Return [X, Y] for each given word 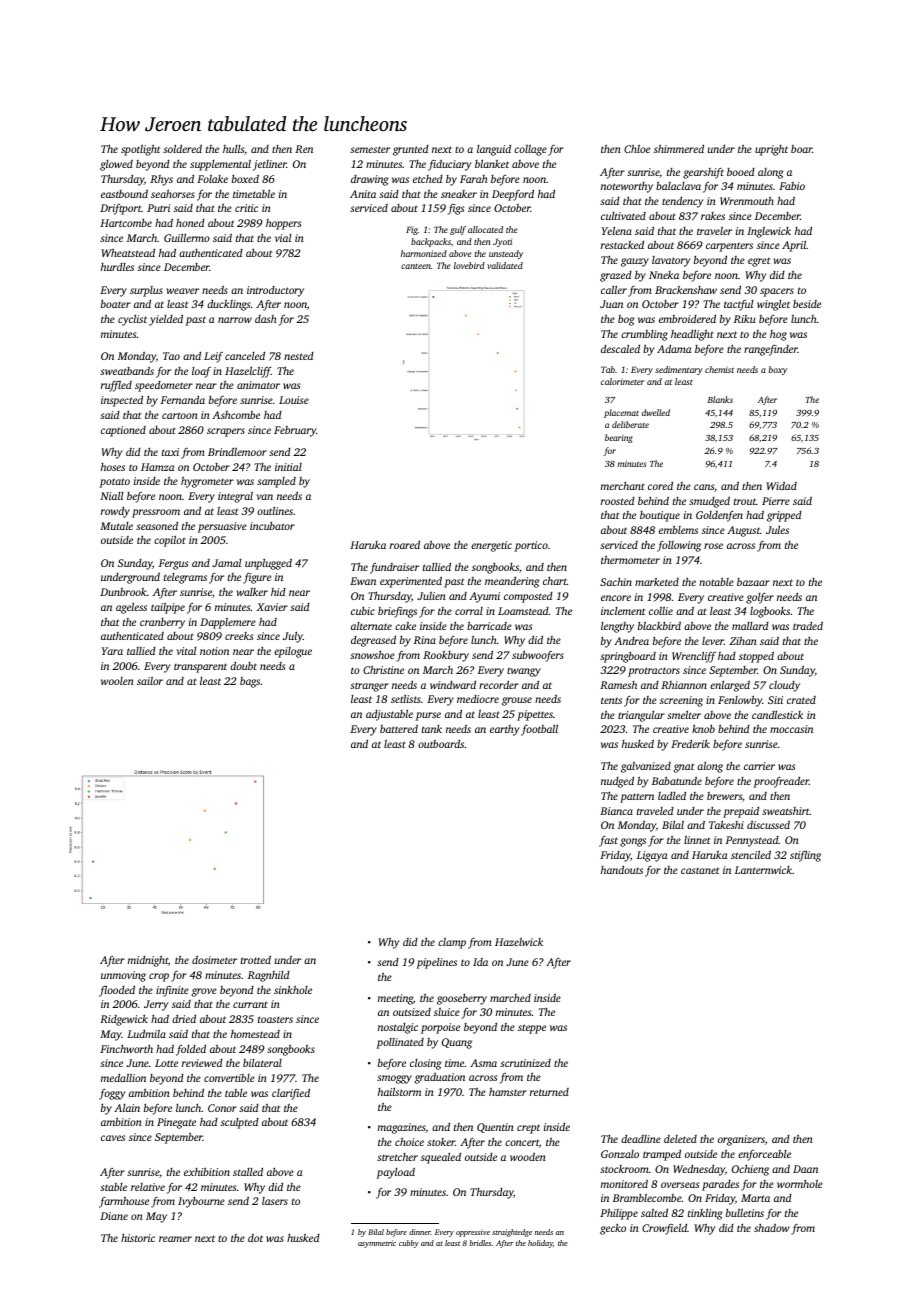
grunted [411, 150]
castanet [700, 871]
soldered [182, 148]
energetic [491, 546]
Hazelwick [519, 942]
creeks [239, 636]
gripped [784, 516]
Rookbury [446, 656]
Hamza [158, 467]
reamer [175, 1239]
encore [616, 598]
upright [771, 150]
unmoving [123, 976]
